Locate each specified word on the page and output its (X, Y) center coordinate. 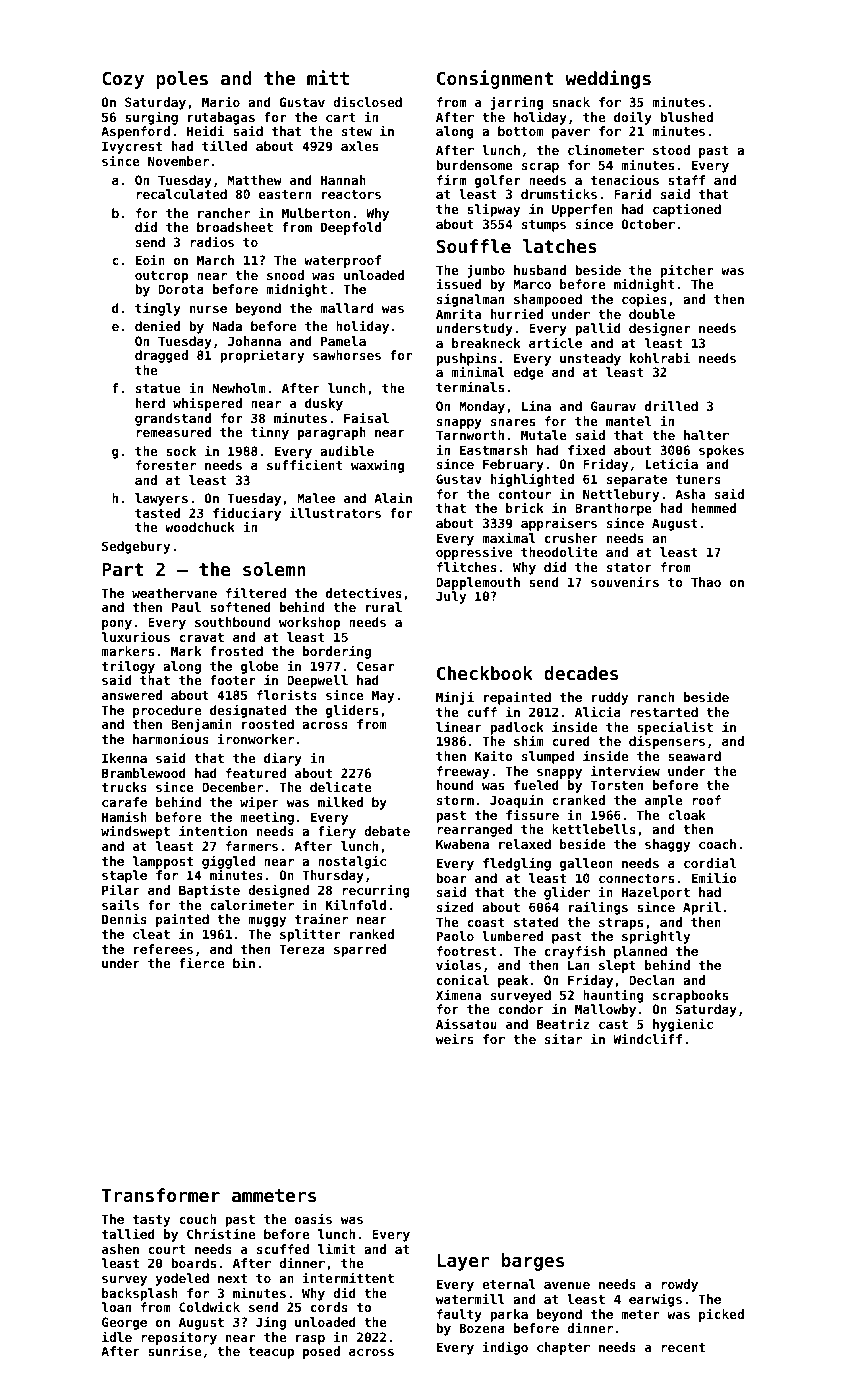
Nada (227, 326)
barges (533, 1262)
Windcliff (647, 1038)
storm (455, 800)
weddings (608, 79)
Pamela (343, 341)
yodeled (182, 1279)
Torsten (617, 785)
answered (132, 695)
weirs (454, 1038)
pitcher (686, 271)
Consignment (495, 79)
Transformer (161, 1195)
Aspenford (135, 132)
